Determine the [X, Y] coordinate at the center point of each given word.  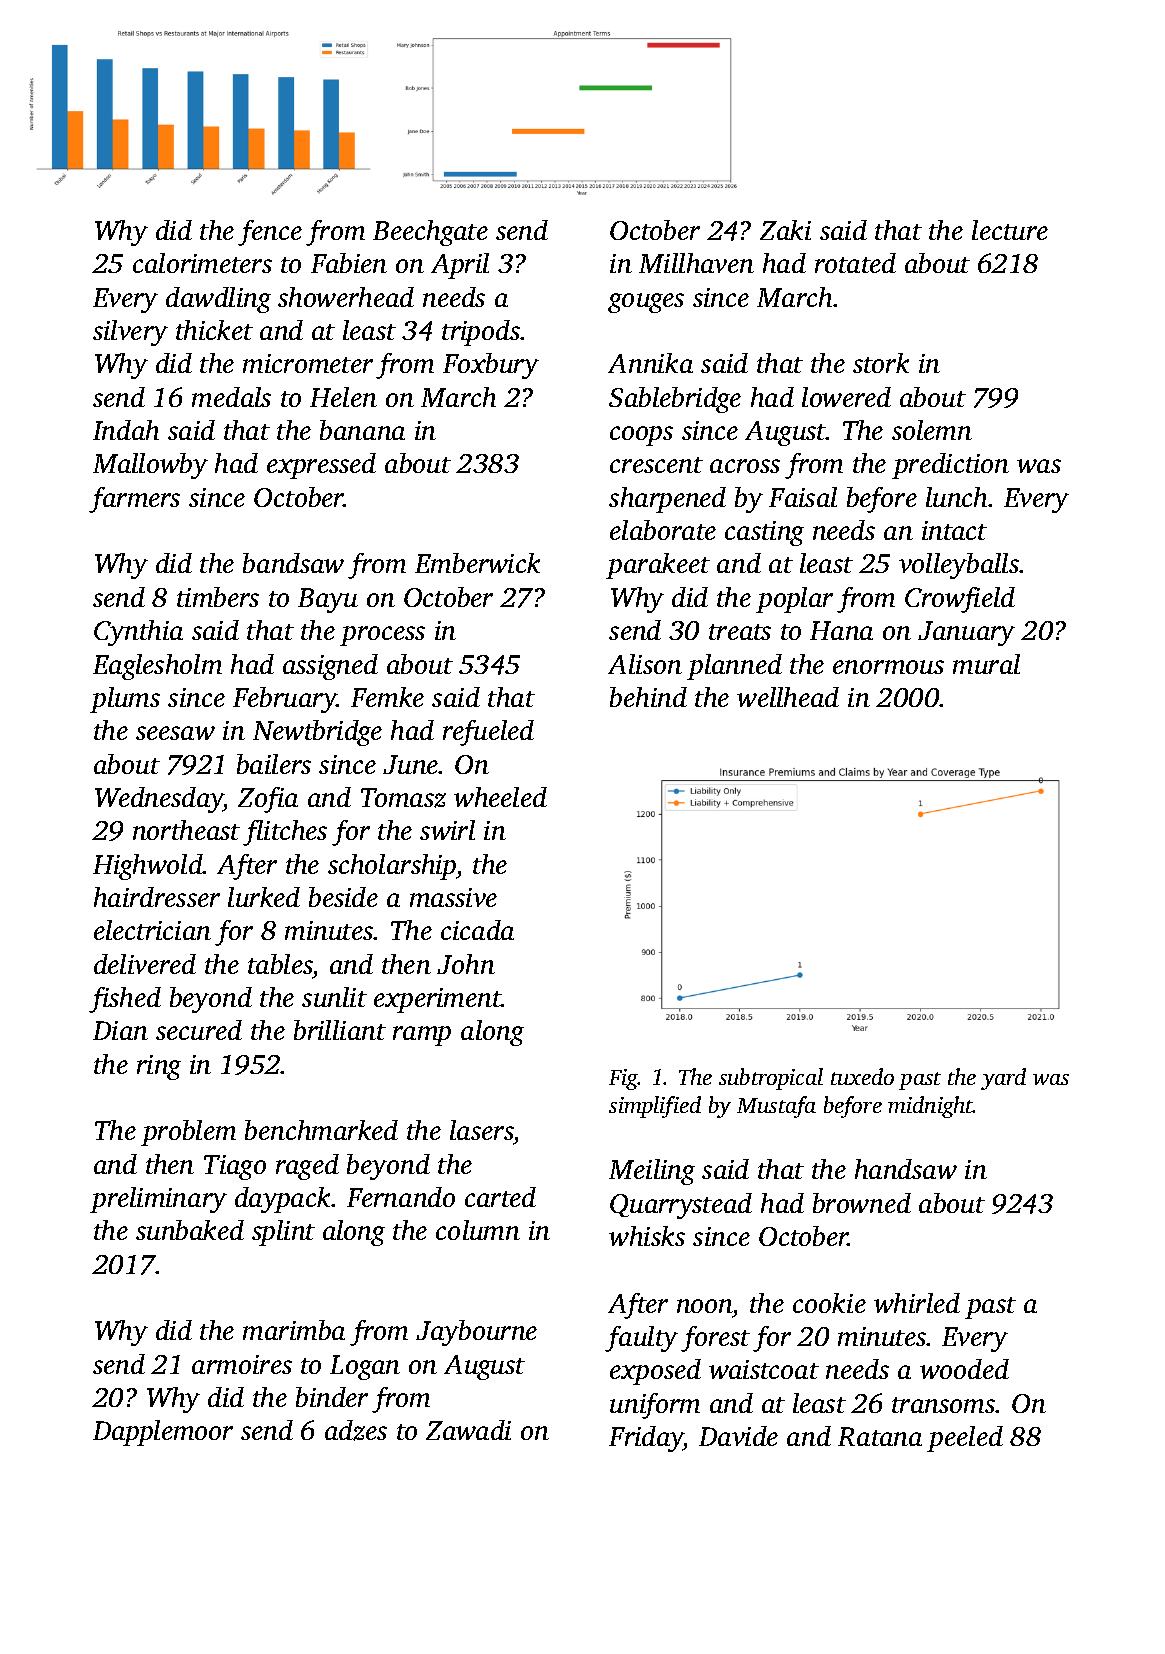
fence [270, 233]
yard [1003, 1079]
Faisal [803, 497]
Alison [645, 664]
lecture [1010, 230]
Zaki [785, 230]
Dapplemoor [163, 1433]
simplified [655, 1107]
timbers [218, 597]
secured [199, 1030]
